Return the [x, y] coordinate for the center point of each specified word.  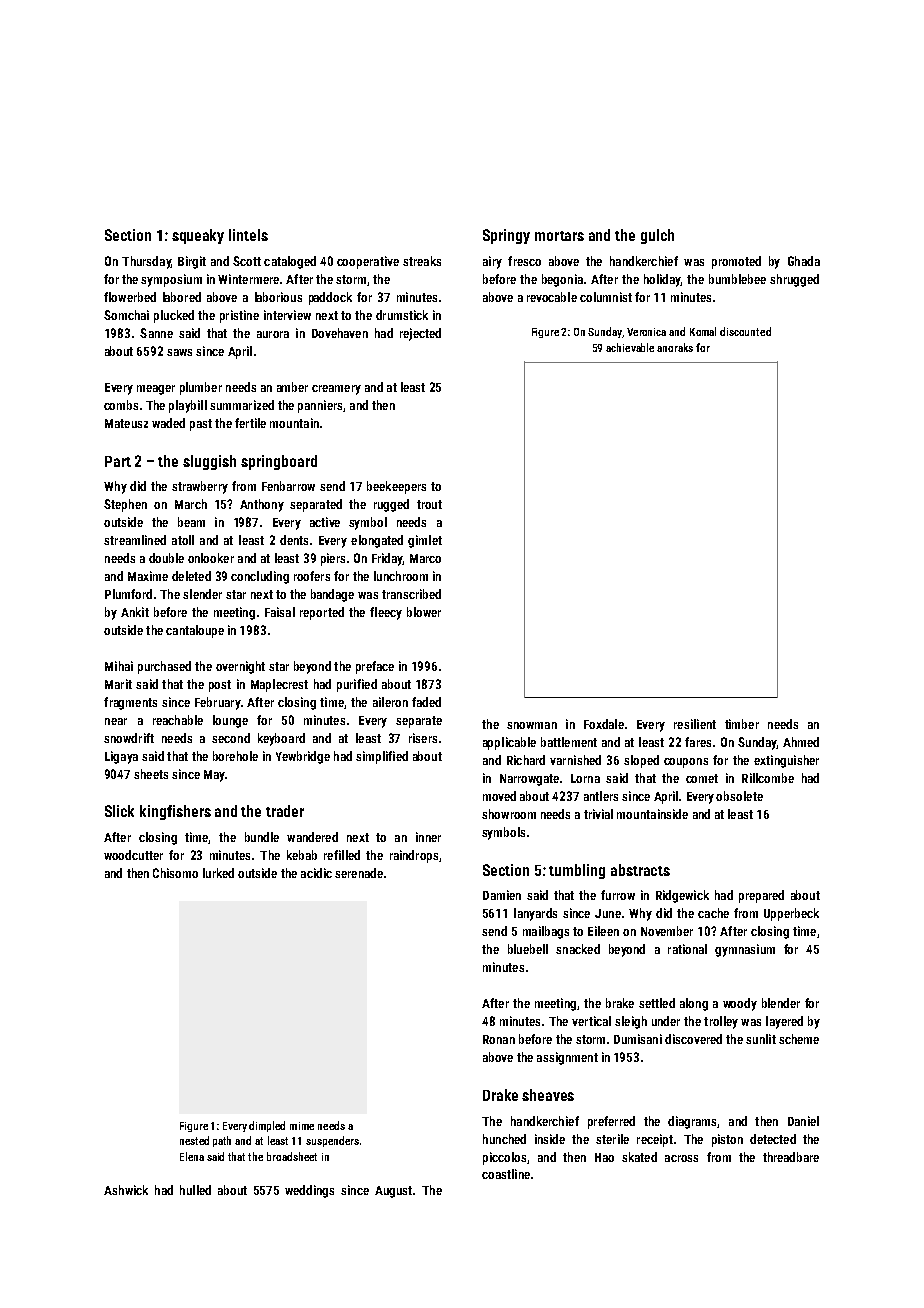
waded [168, 423]
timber [742, 724]
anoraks [675, 347]
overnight [240, 667]
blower [424, 612]
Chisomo [175, 873]
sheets [151, 774]
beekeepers [396, 487]
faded [426, 702]
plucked [174, 316]
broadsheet [292, 1156]
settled [657, 1003]
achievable [630, 347]
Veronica [646, 332]
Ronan [499, 1039]
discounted [745, 331]
